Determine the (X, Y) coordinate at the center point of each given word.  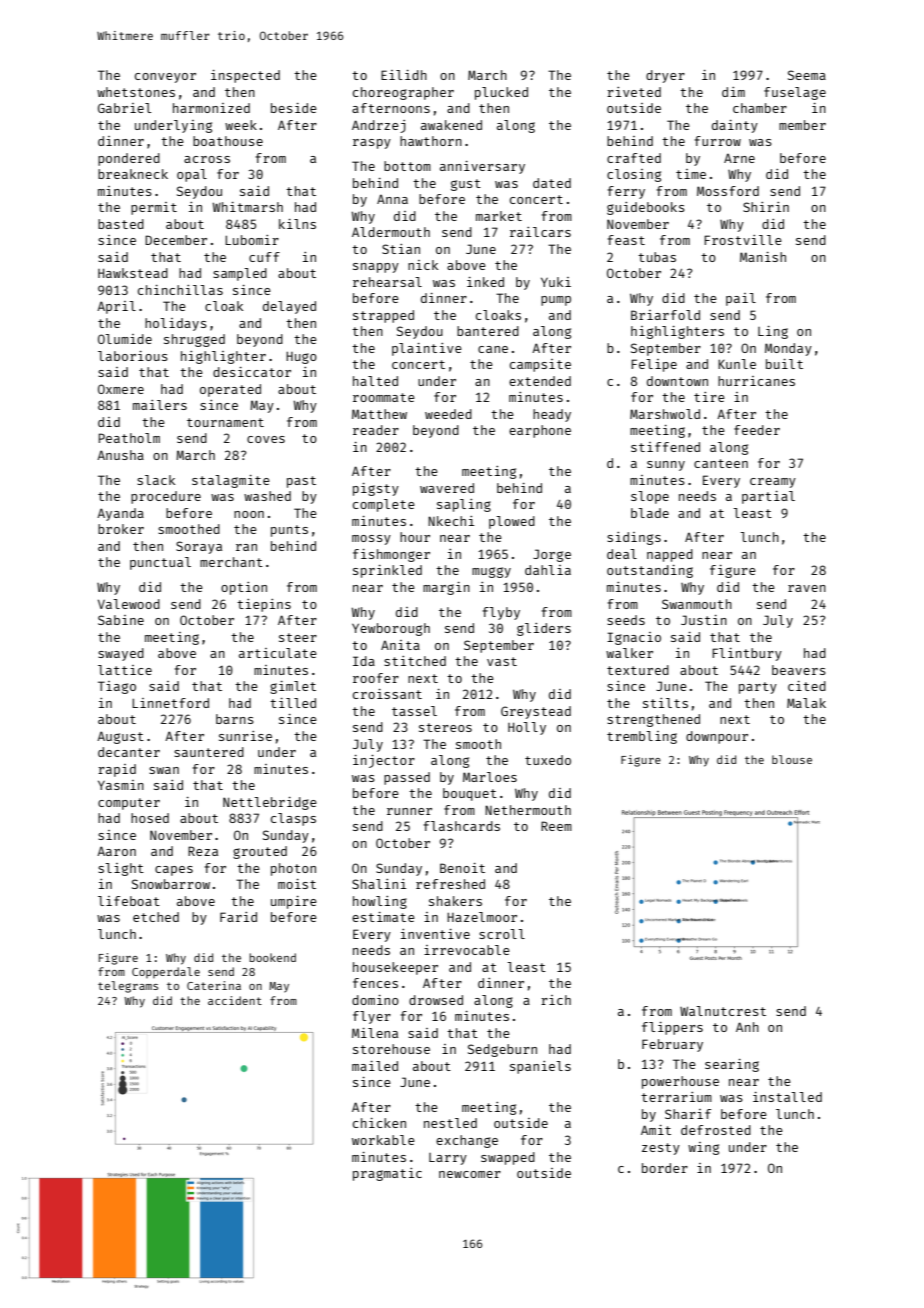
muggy (491, 572)
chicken (379, 1123)
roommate (384, 397)
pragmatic (387, 1174)
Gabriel (124, 108)
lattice (125, 670)
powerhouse (680, 1082)
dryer (665, 76)
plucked (501, 93)
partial (768, 497)
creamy (773, 483)
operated (230, 390)
